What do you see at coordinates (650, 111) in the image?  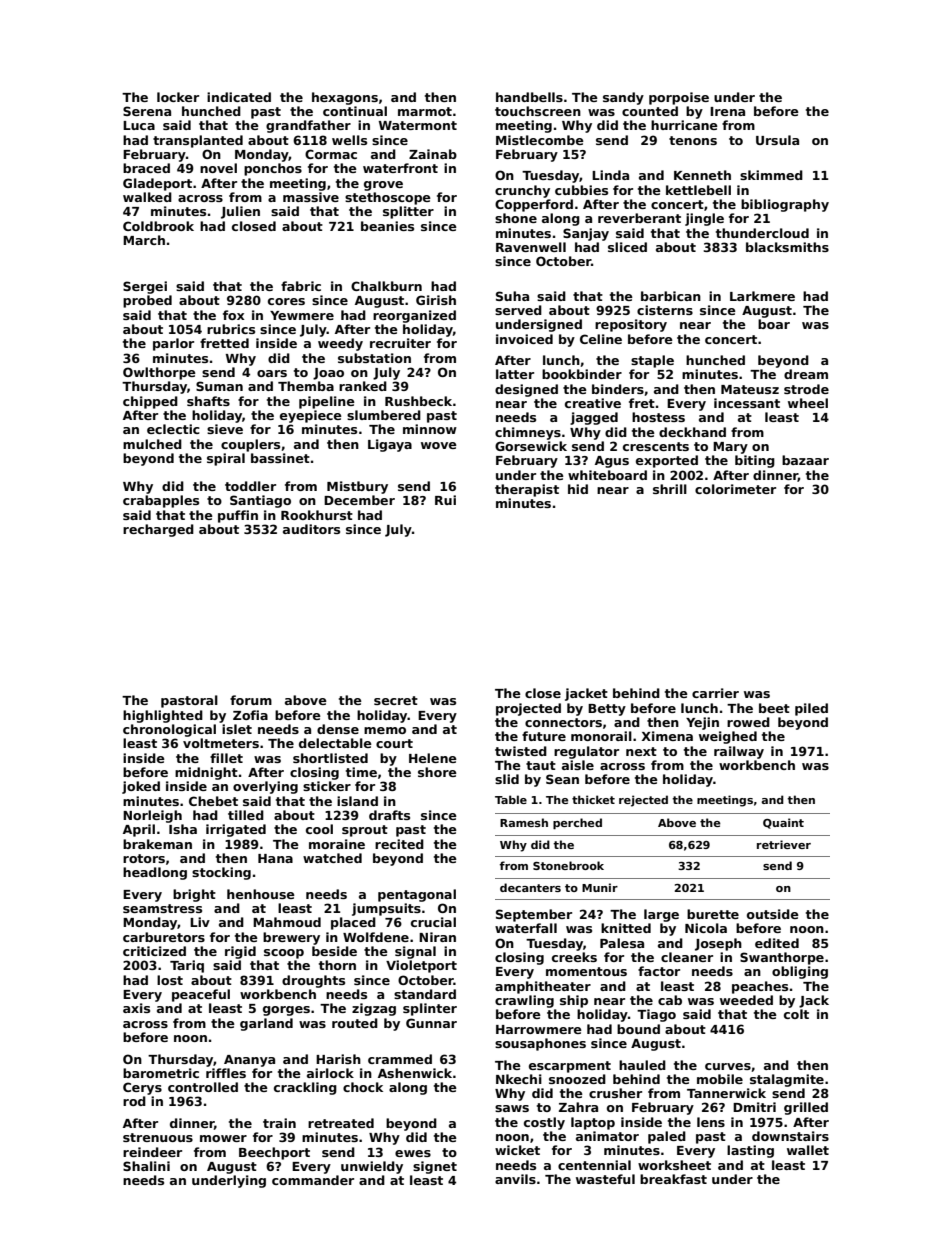 I see `counted` at bounding box center [650, 111].
